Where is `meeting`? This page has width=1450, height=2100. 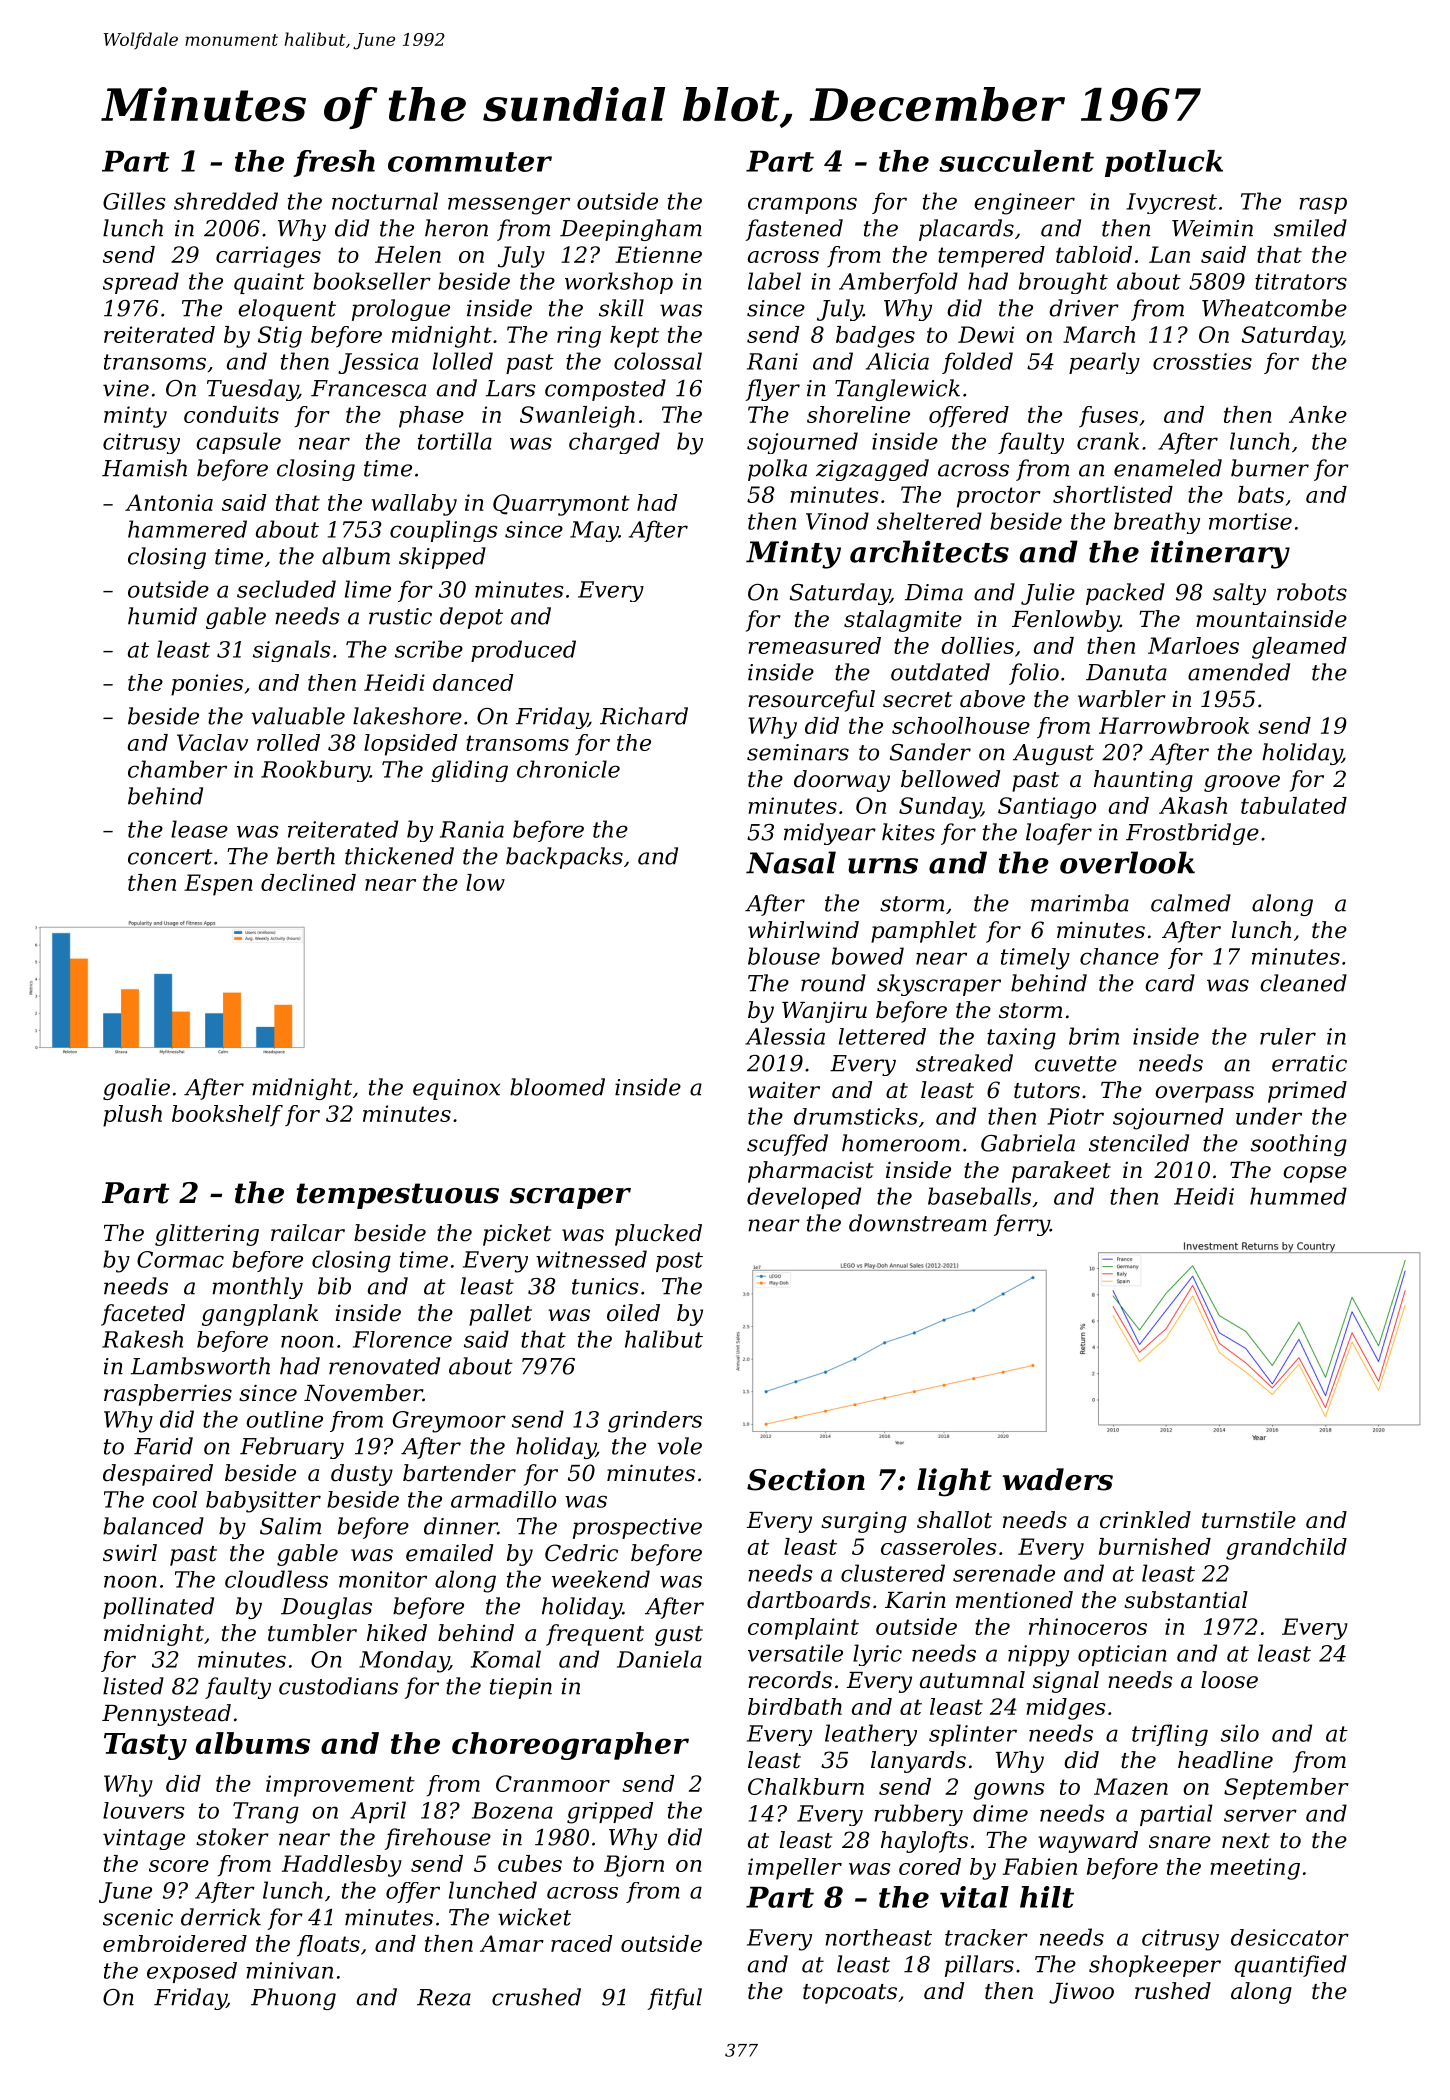 meeting is located at coordinates (1255, 1869).
